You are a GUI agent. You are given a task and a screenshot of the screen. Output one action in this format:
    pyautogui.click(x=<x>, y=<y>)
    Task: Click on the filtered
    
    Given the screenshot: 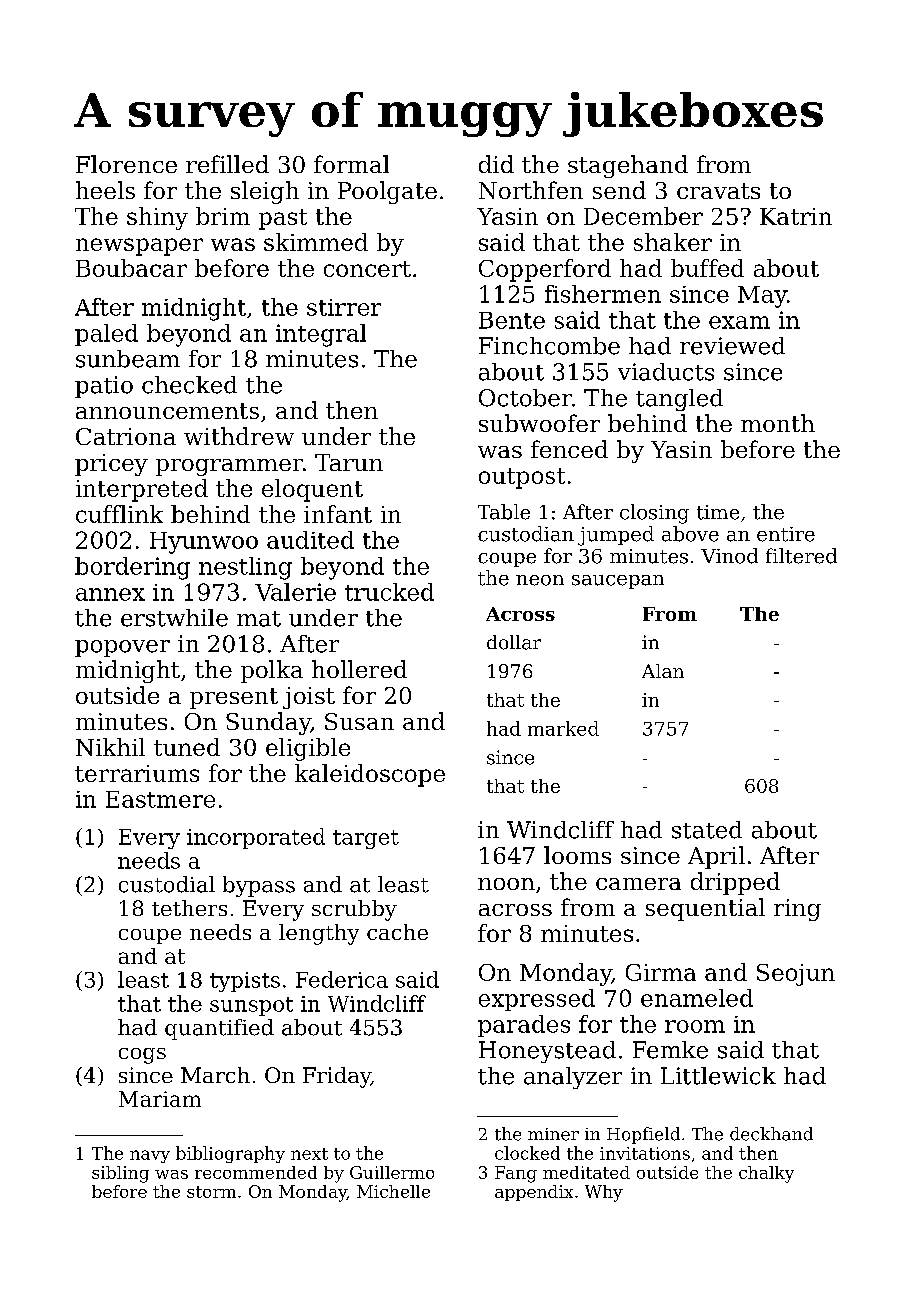 What is the action you would take?
    pyautogui.click(x=801, y=556)
